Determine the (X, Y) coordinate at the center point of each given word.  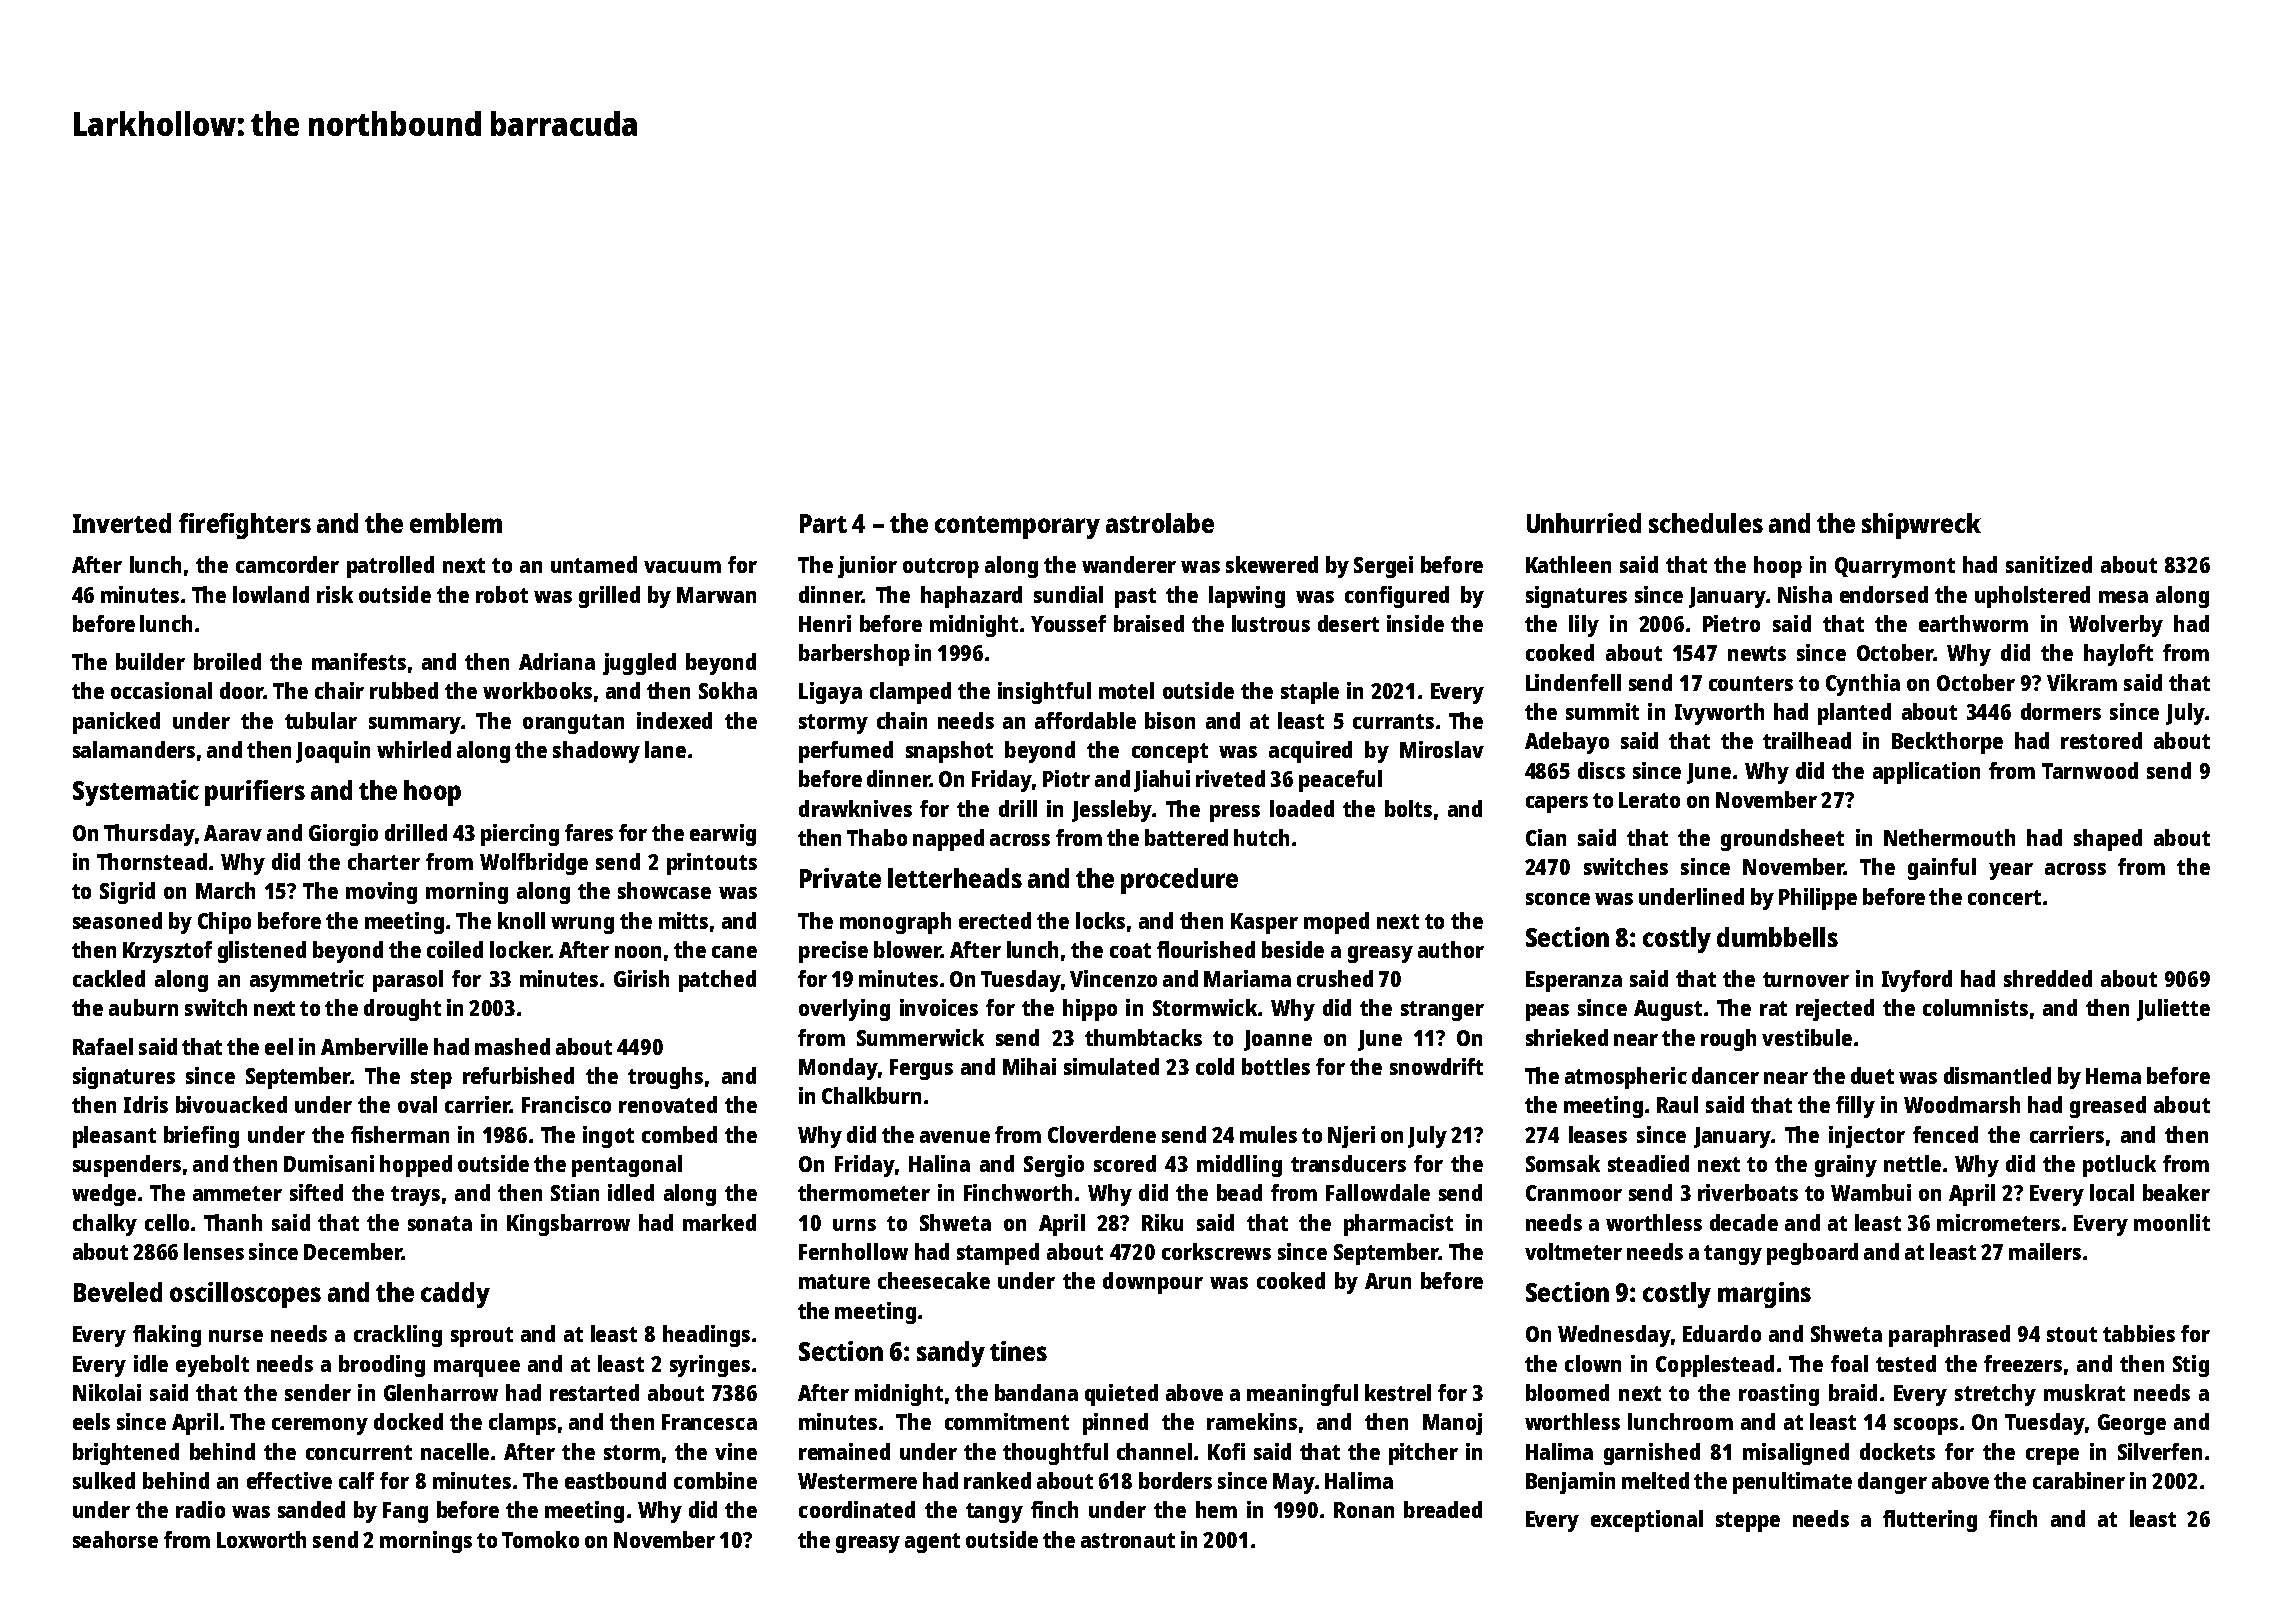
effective (289, 1480)
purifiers (255, 793)
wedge (104, 1195)
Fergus (921, 1069)
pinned (1115, 1424)
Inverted (122, 523)
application (1926, 773)
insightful (1044, 693)
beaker (2176, 1192)
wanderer (1129, 564)
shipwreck (1921, 526)
